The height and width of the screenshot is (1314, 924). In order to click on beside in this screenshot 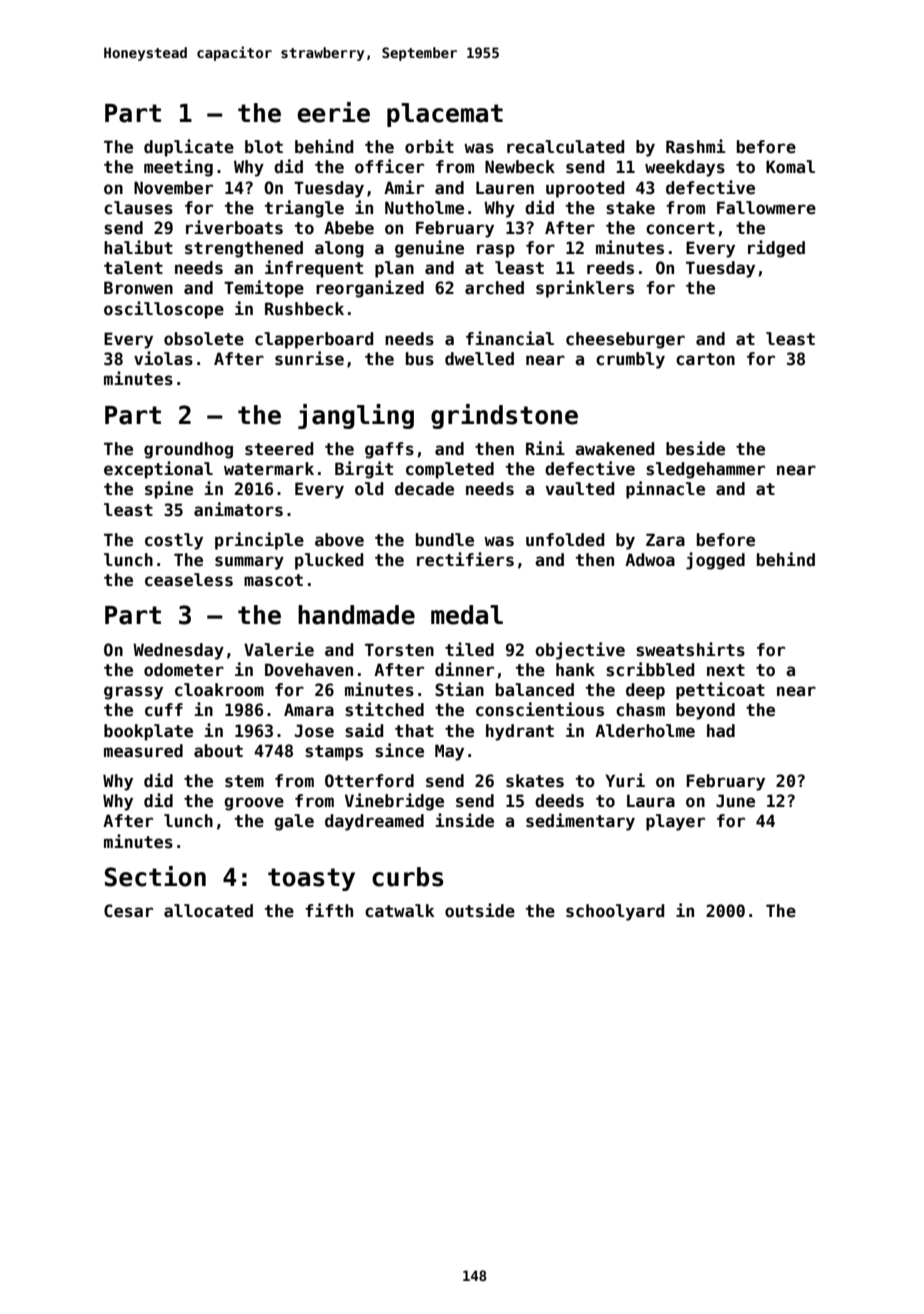, I will do `click(695, 448)`.
